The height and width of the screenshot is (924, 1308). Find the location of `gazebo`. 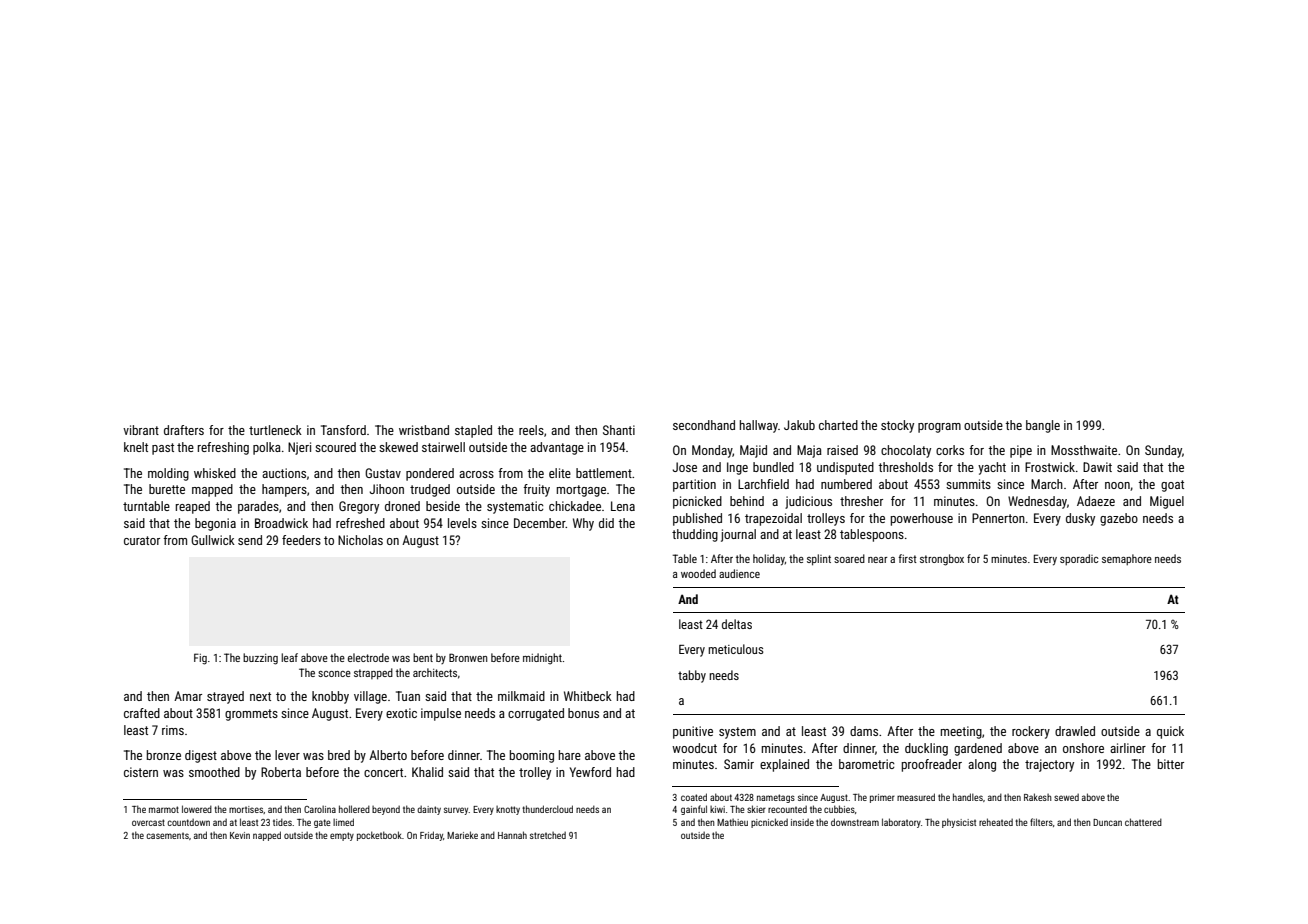

gazebo is located at coordinates (1119, 519).
